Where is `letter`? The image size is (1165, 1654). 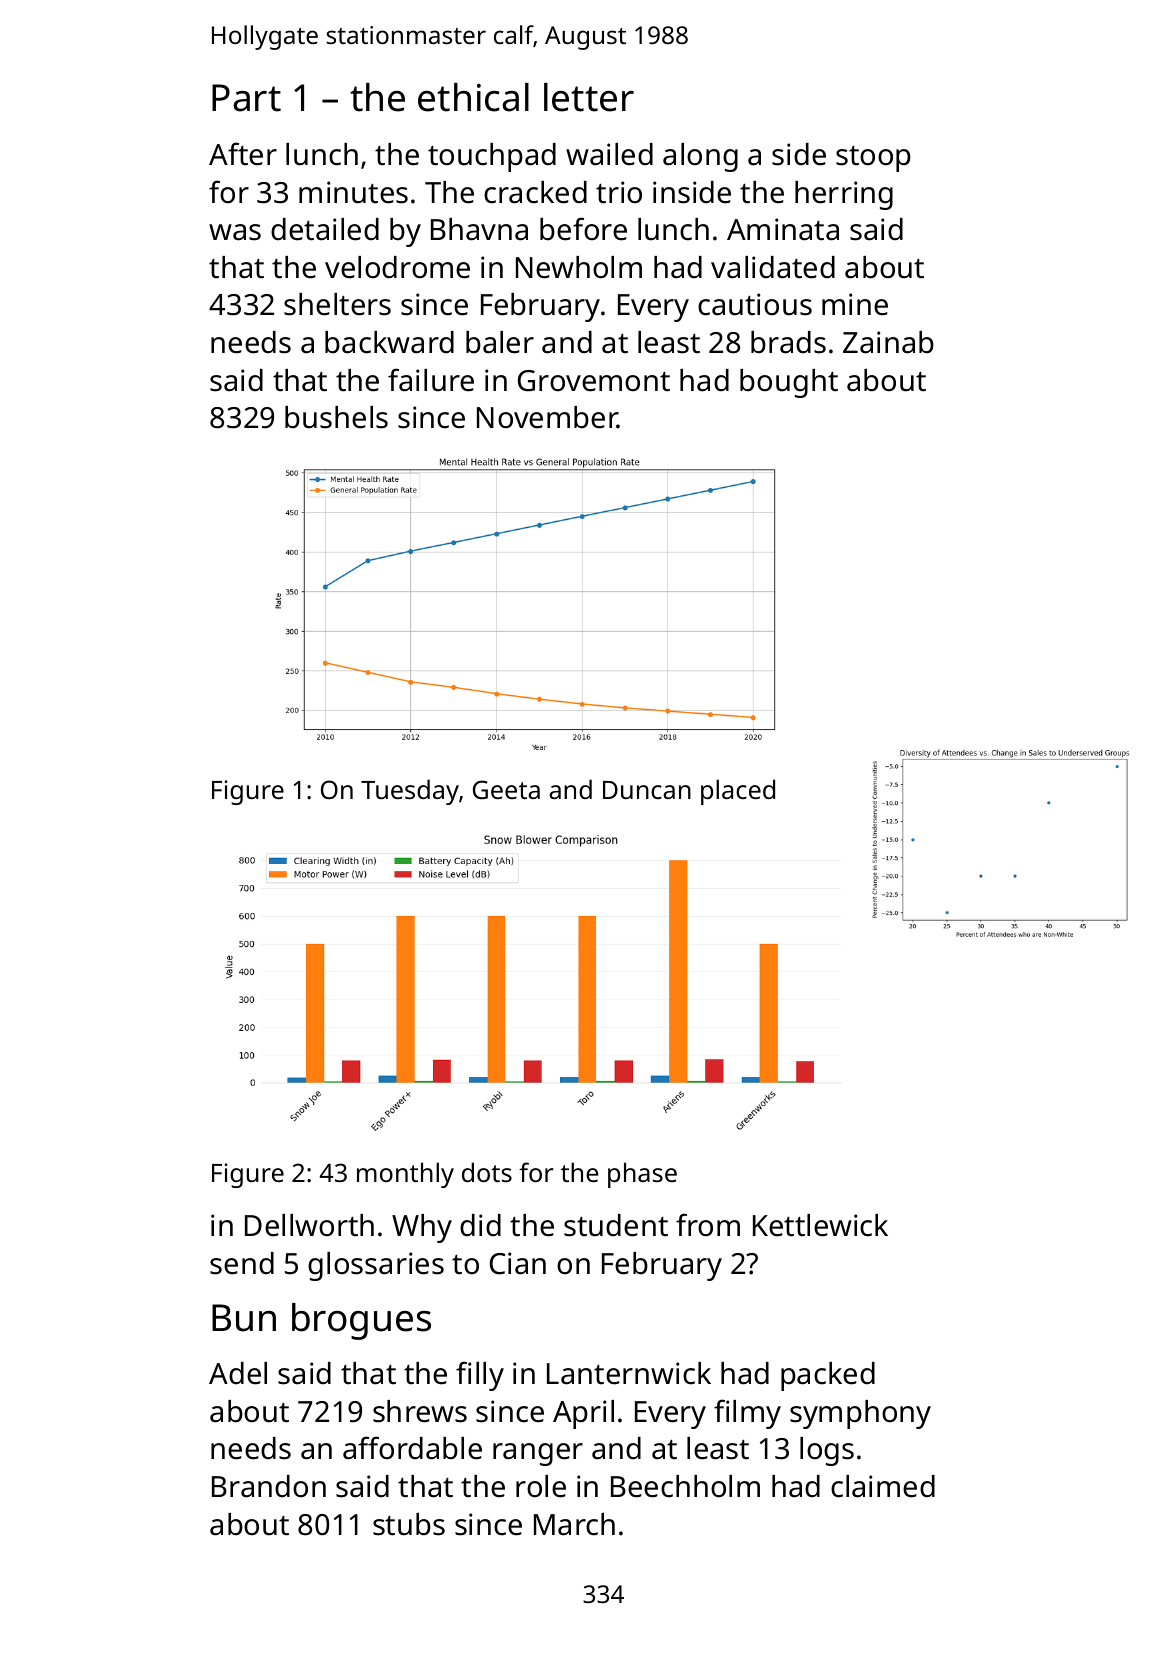 letter is located at coordinates (589, 97).
